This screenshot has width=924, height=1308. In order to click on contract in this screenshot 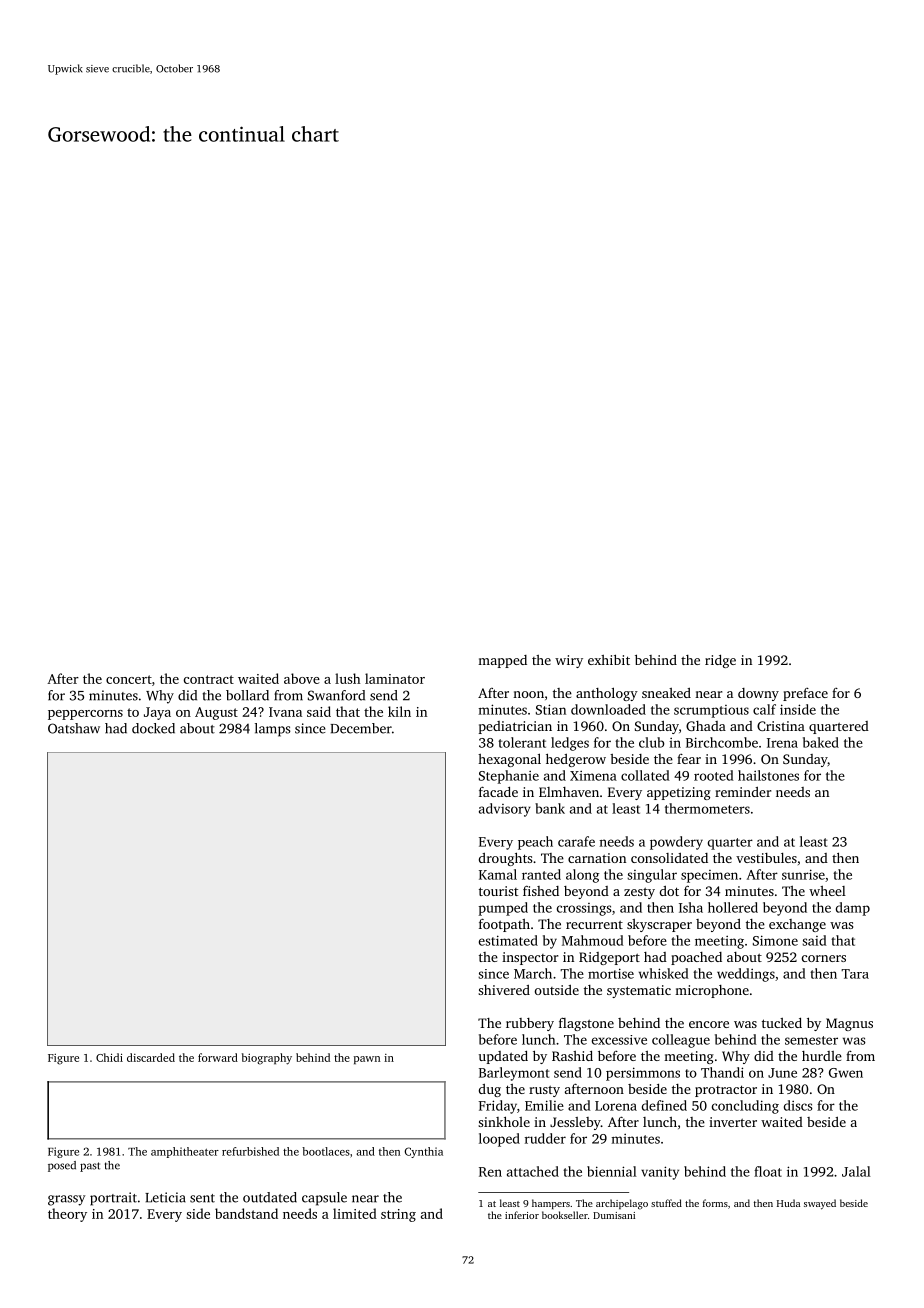, I will do `click(209, 679)`.
